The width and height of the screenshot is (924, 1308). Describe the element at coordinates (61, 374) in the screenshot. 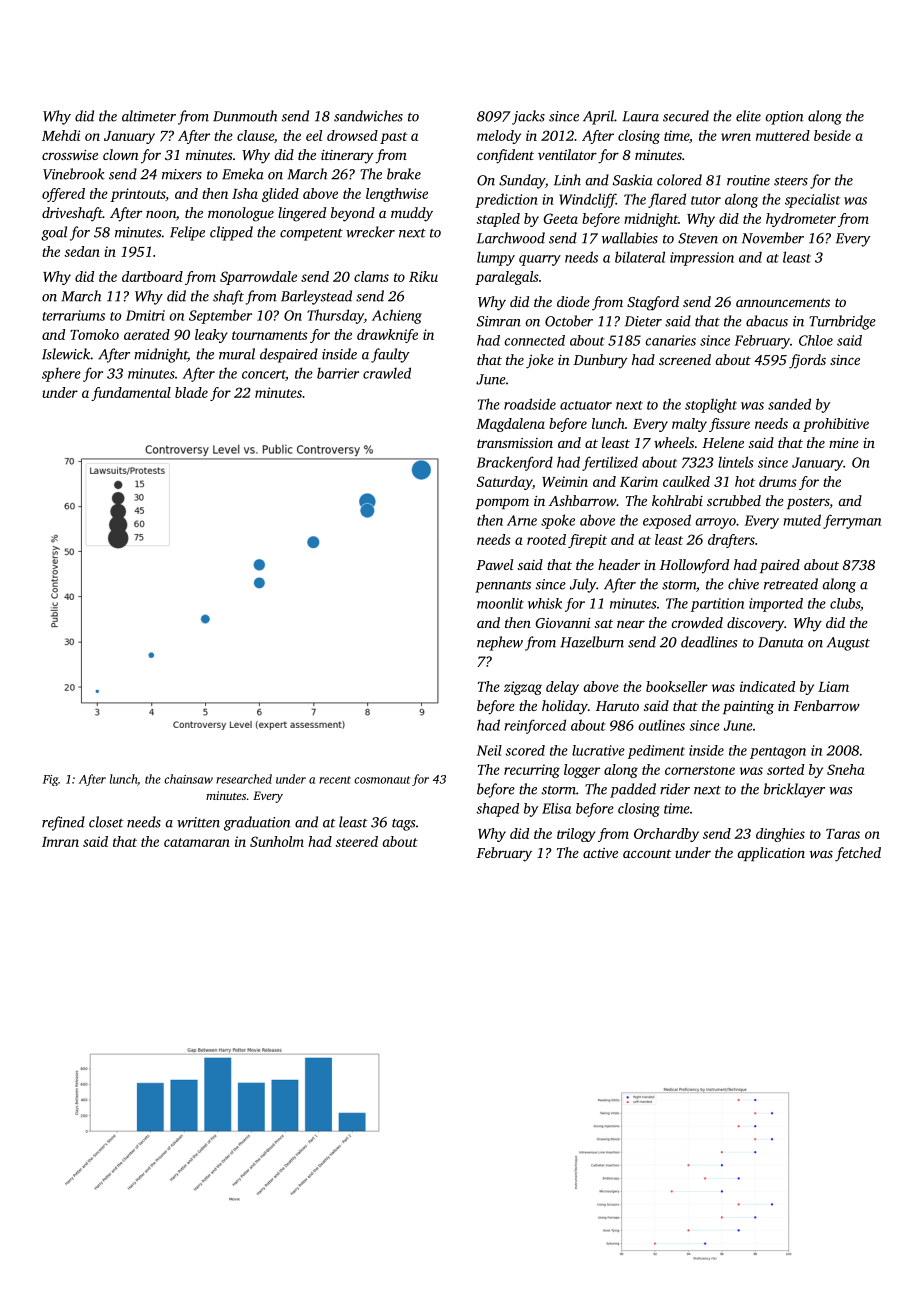

I see `sphere` at that location.
